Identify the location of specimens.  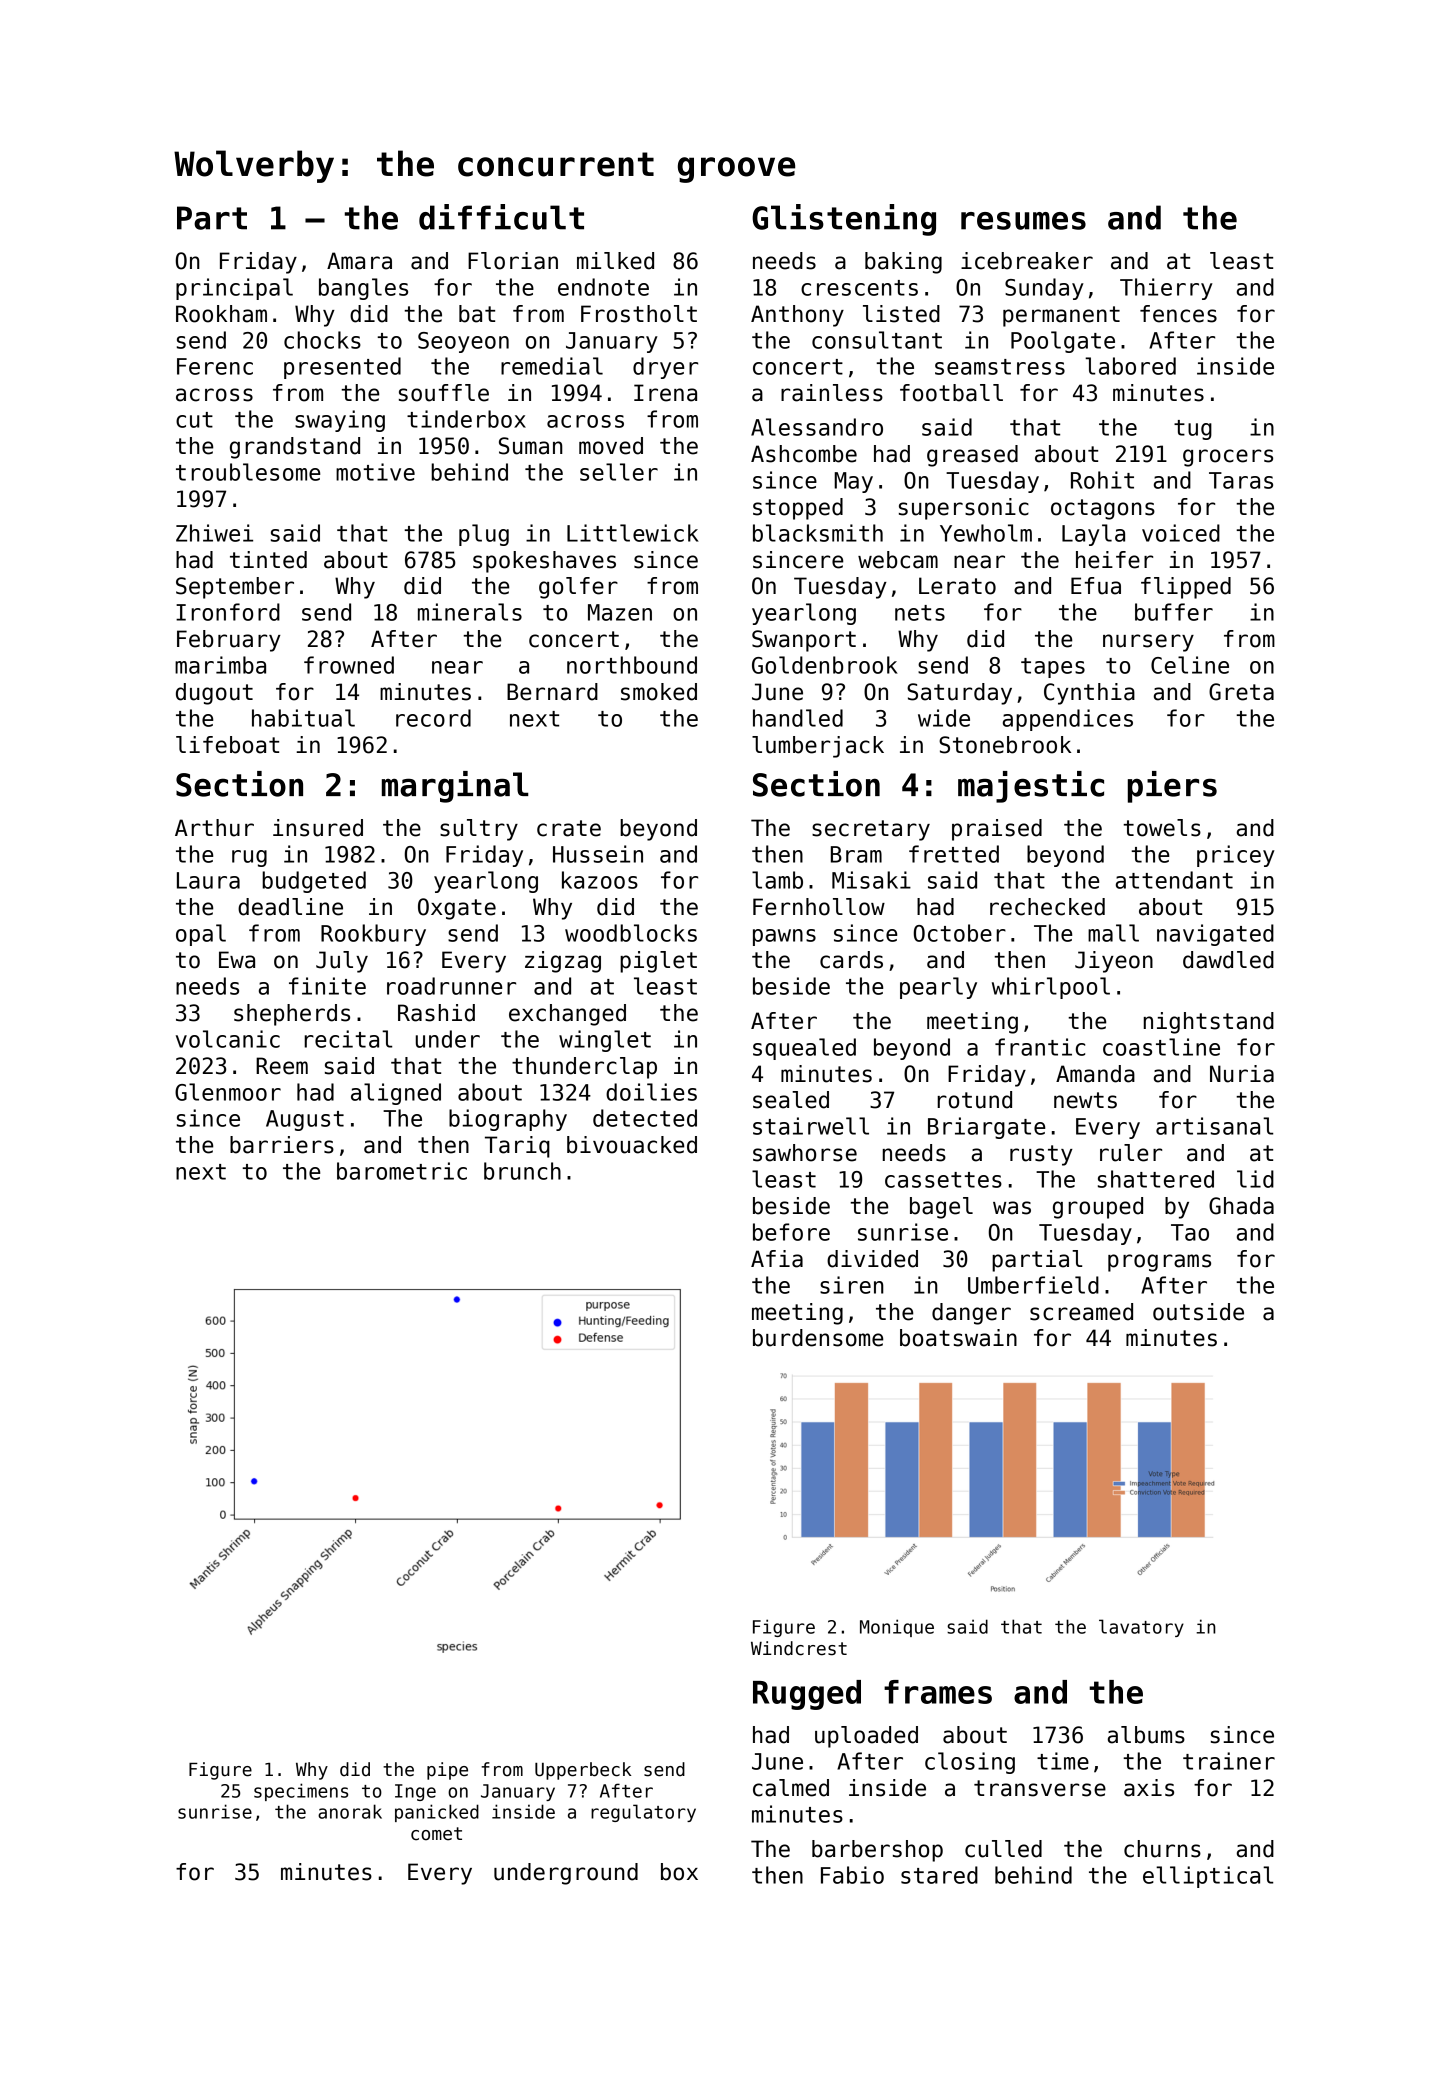
(301, 1792).
